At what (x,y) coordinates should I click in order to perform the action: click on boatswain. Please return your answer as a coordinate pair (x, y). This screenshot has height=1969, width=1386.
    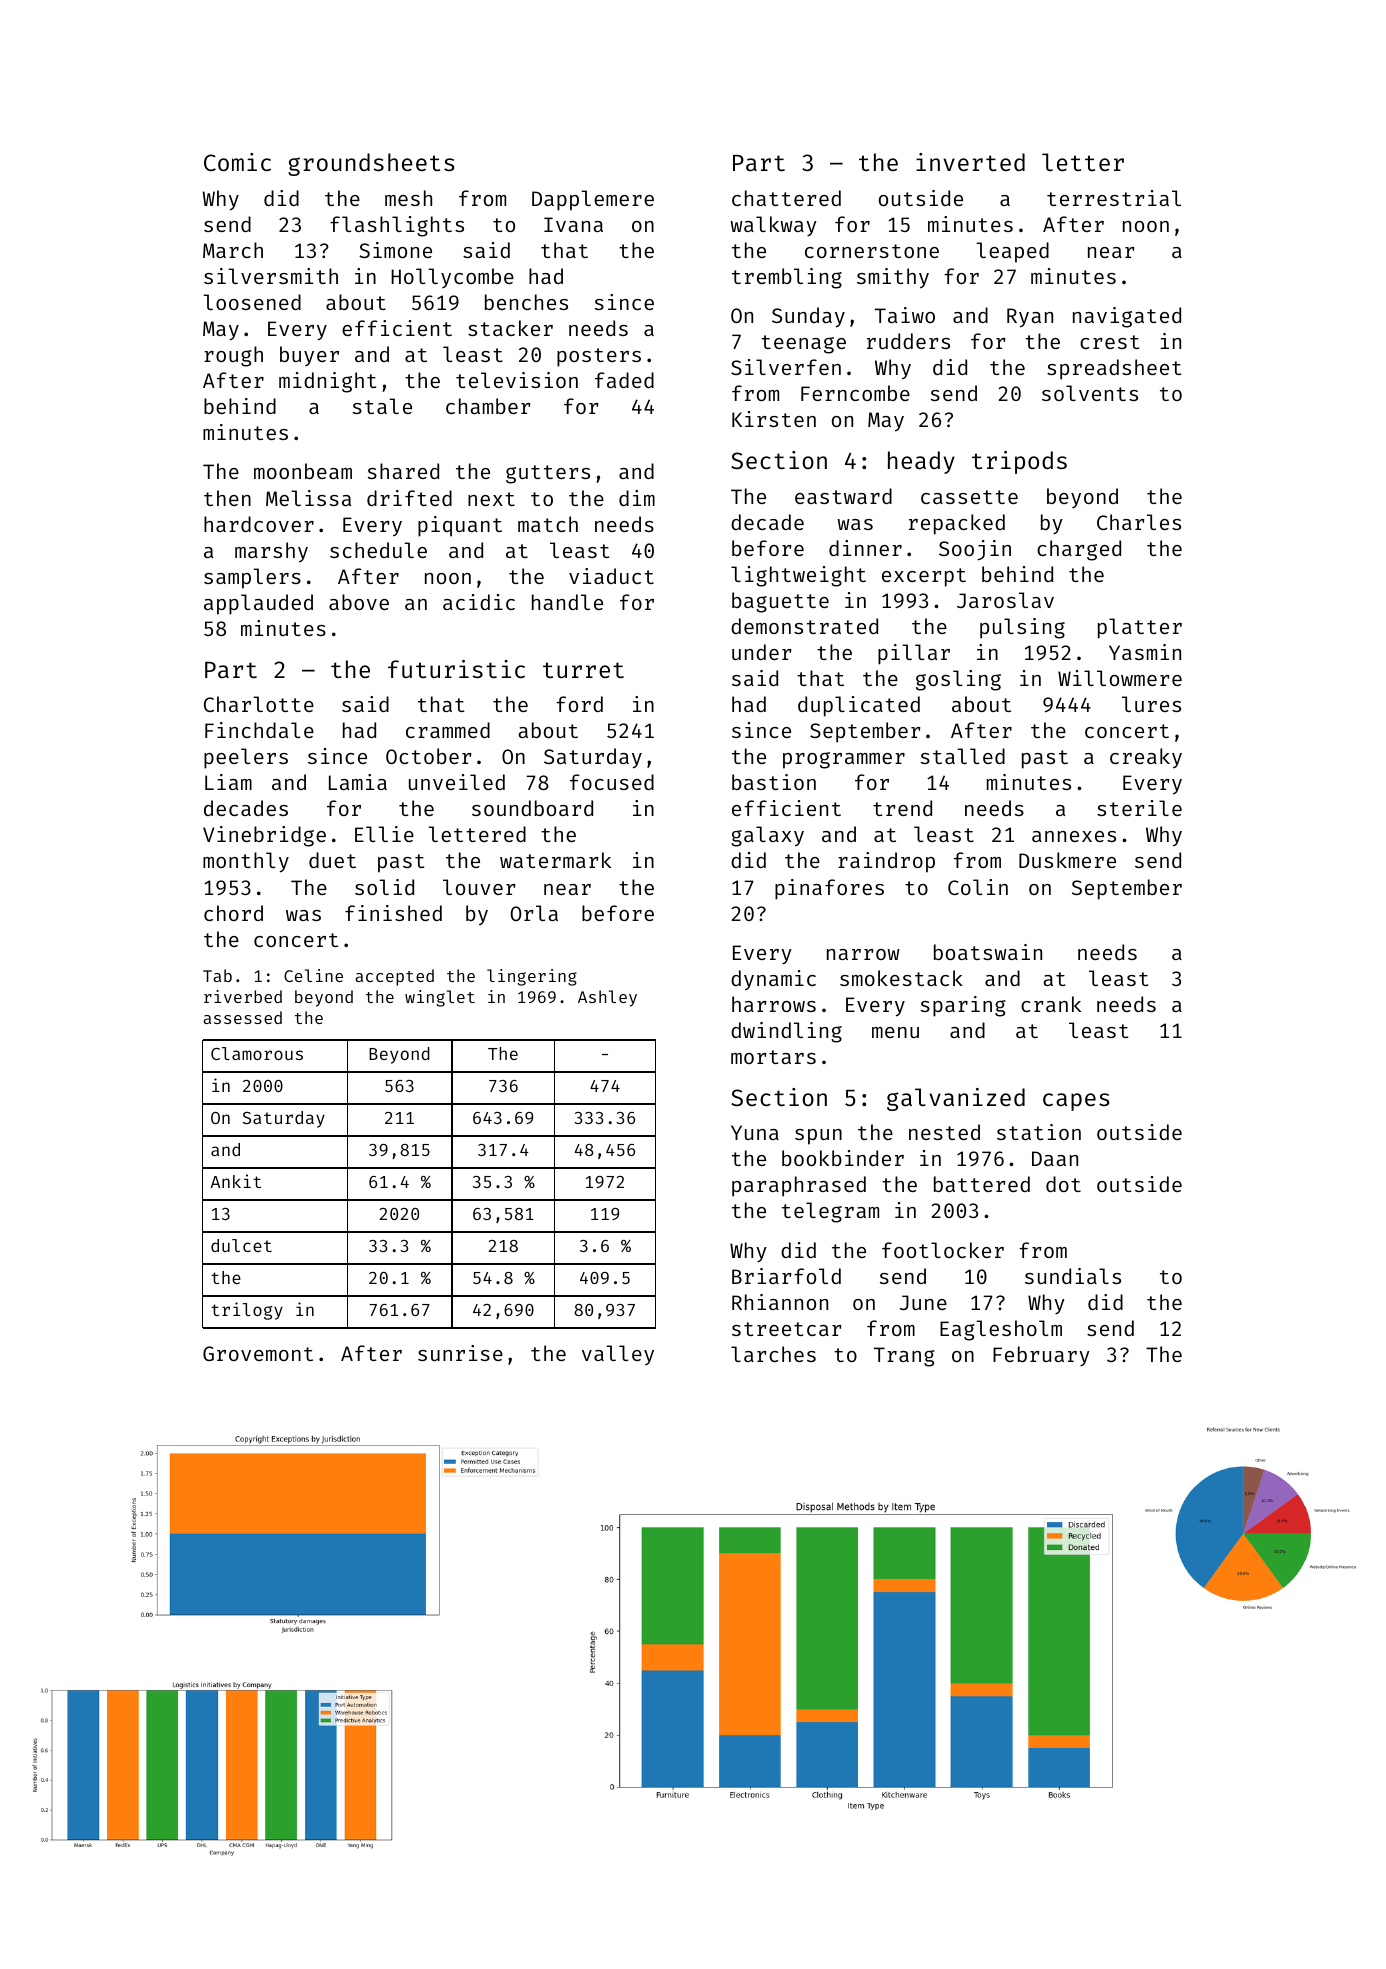
    Looking at the image, I should click on (988, 952).
